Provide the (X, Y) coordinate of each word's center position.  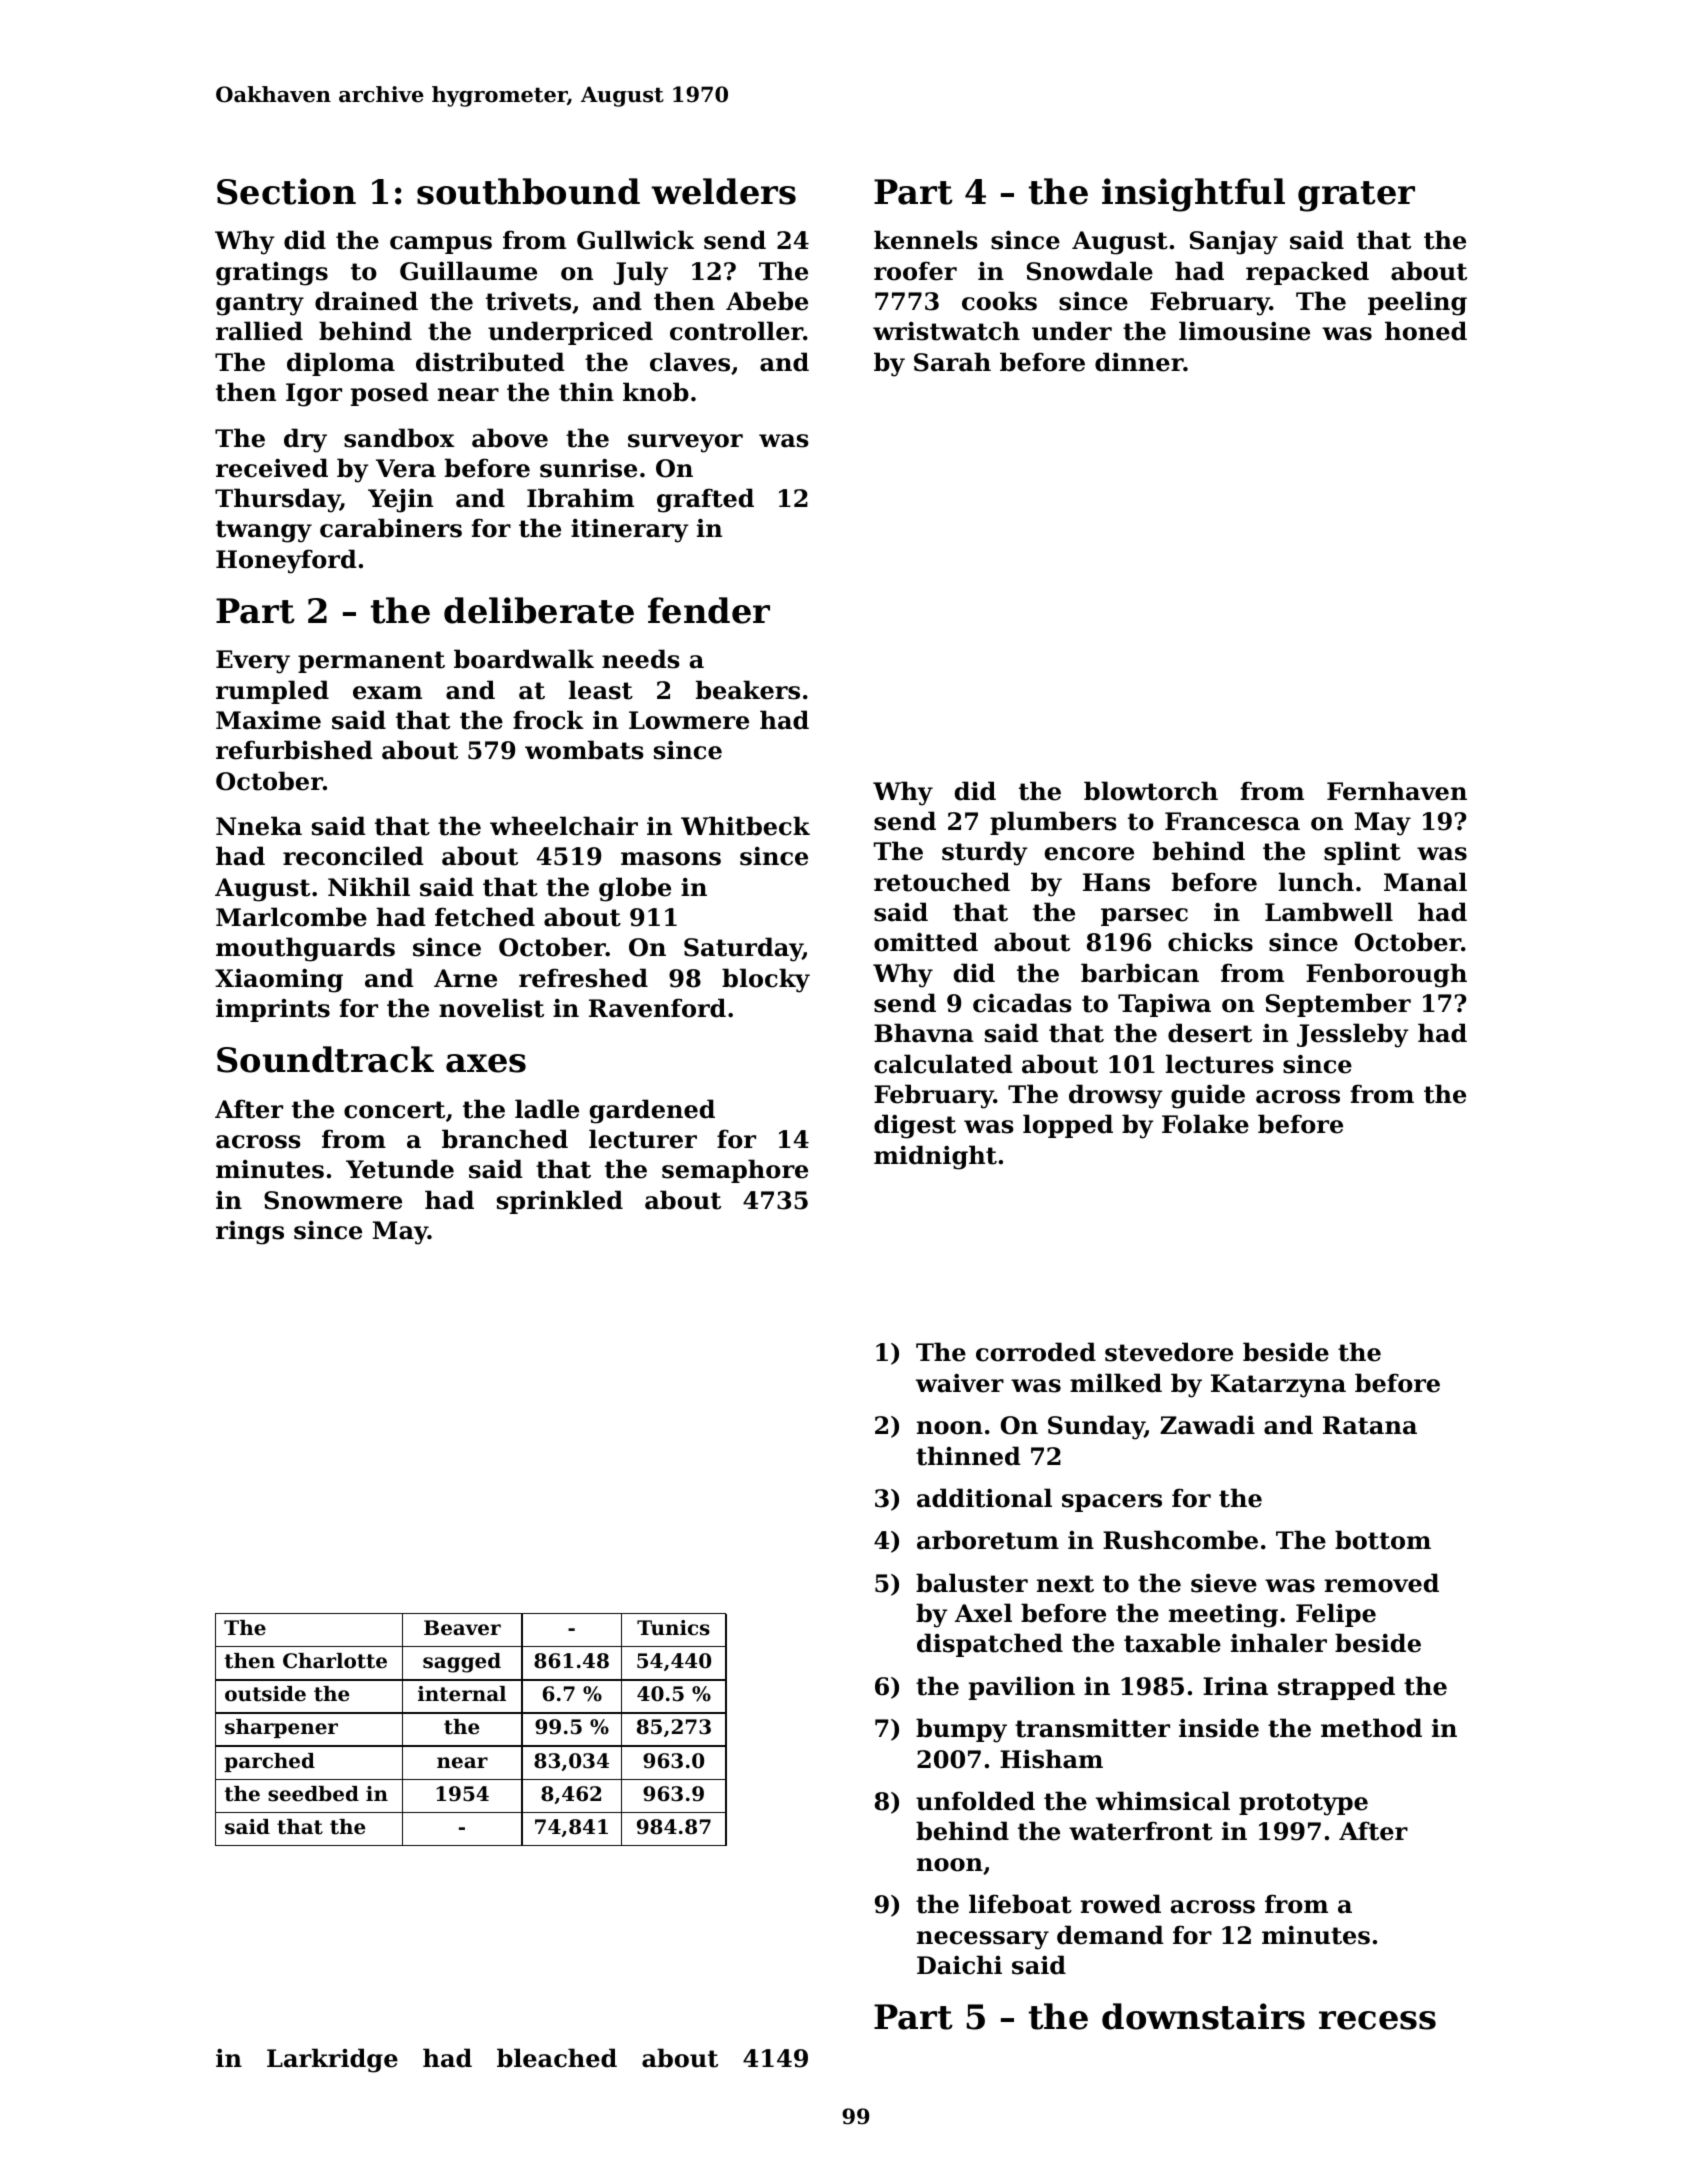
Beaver (462, 1628)
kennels (926, 240)
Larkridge (332, 2060)
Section (286, 191)
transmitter (1092, 1728)
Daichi (959, 1965)
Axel (983, 1613)
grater (1356, 196)
